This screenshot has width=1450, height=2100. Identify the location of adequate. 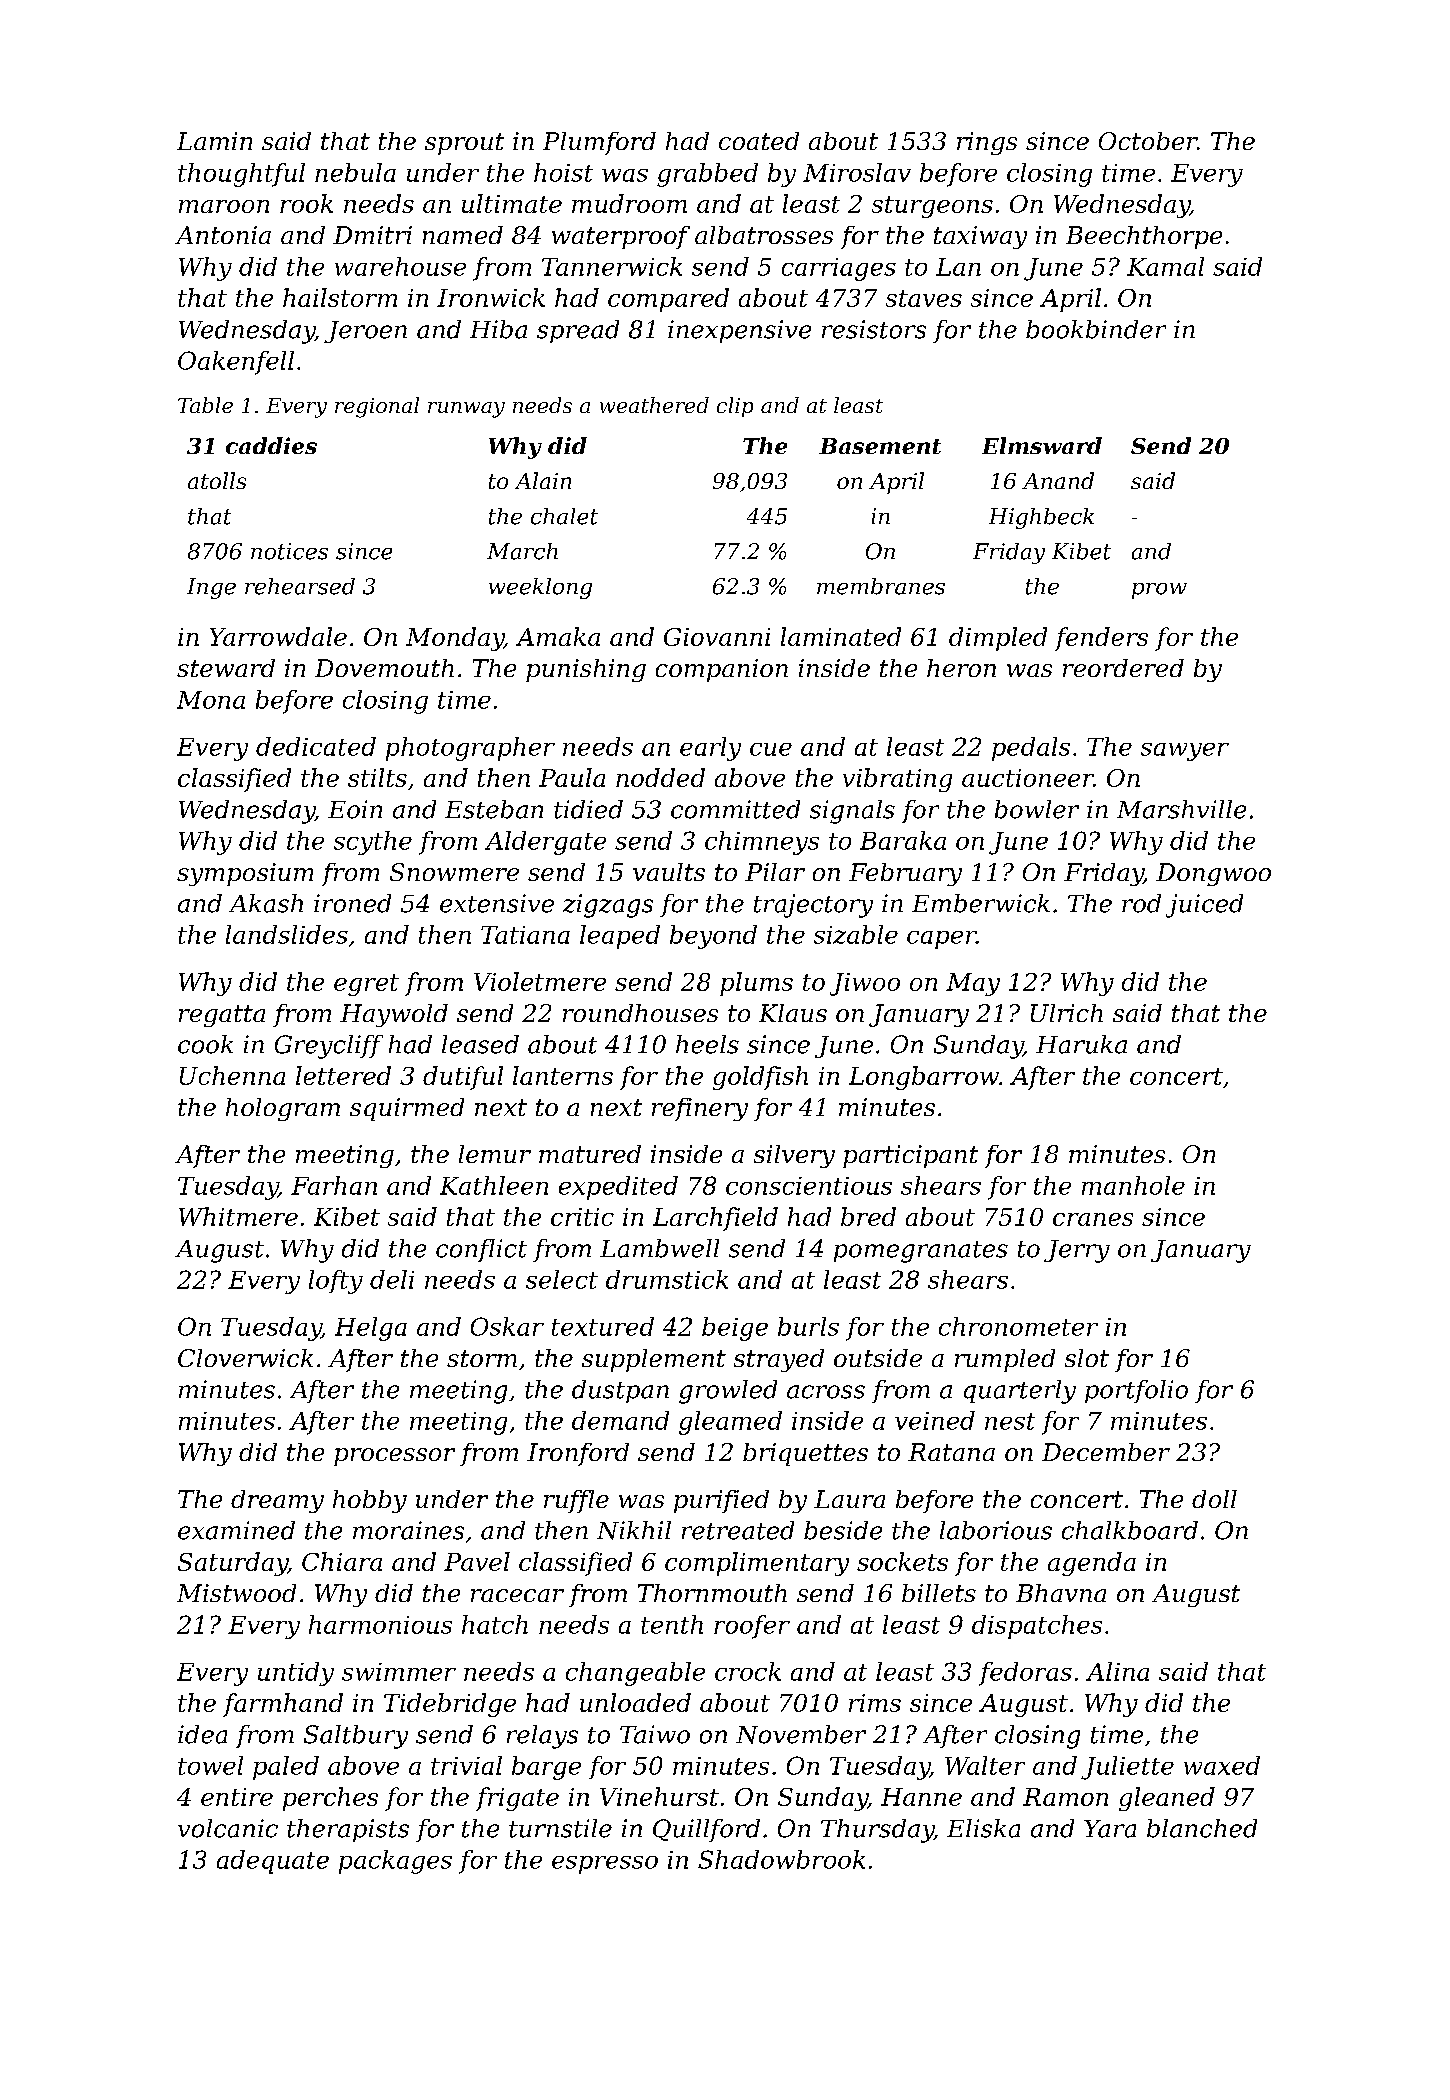
(273, 1862).
